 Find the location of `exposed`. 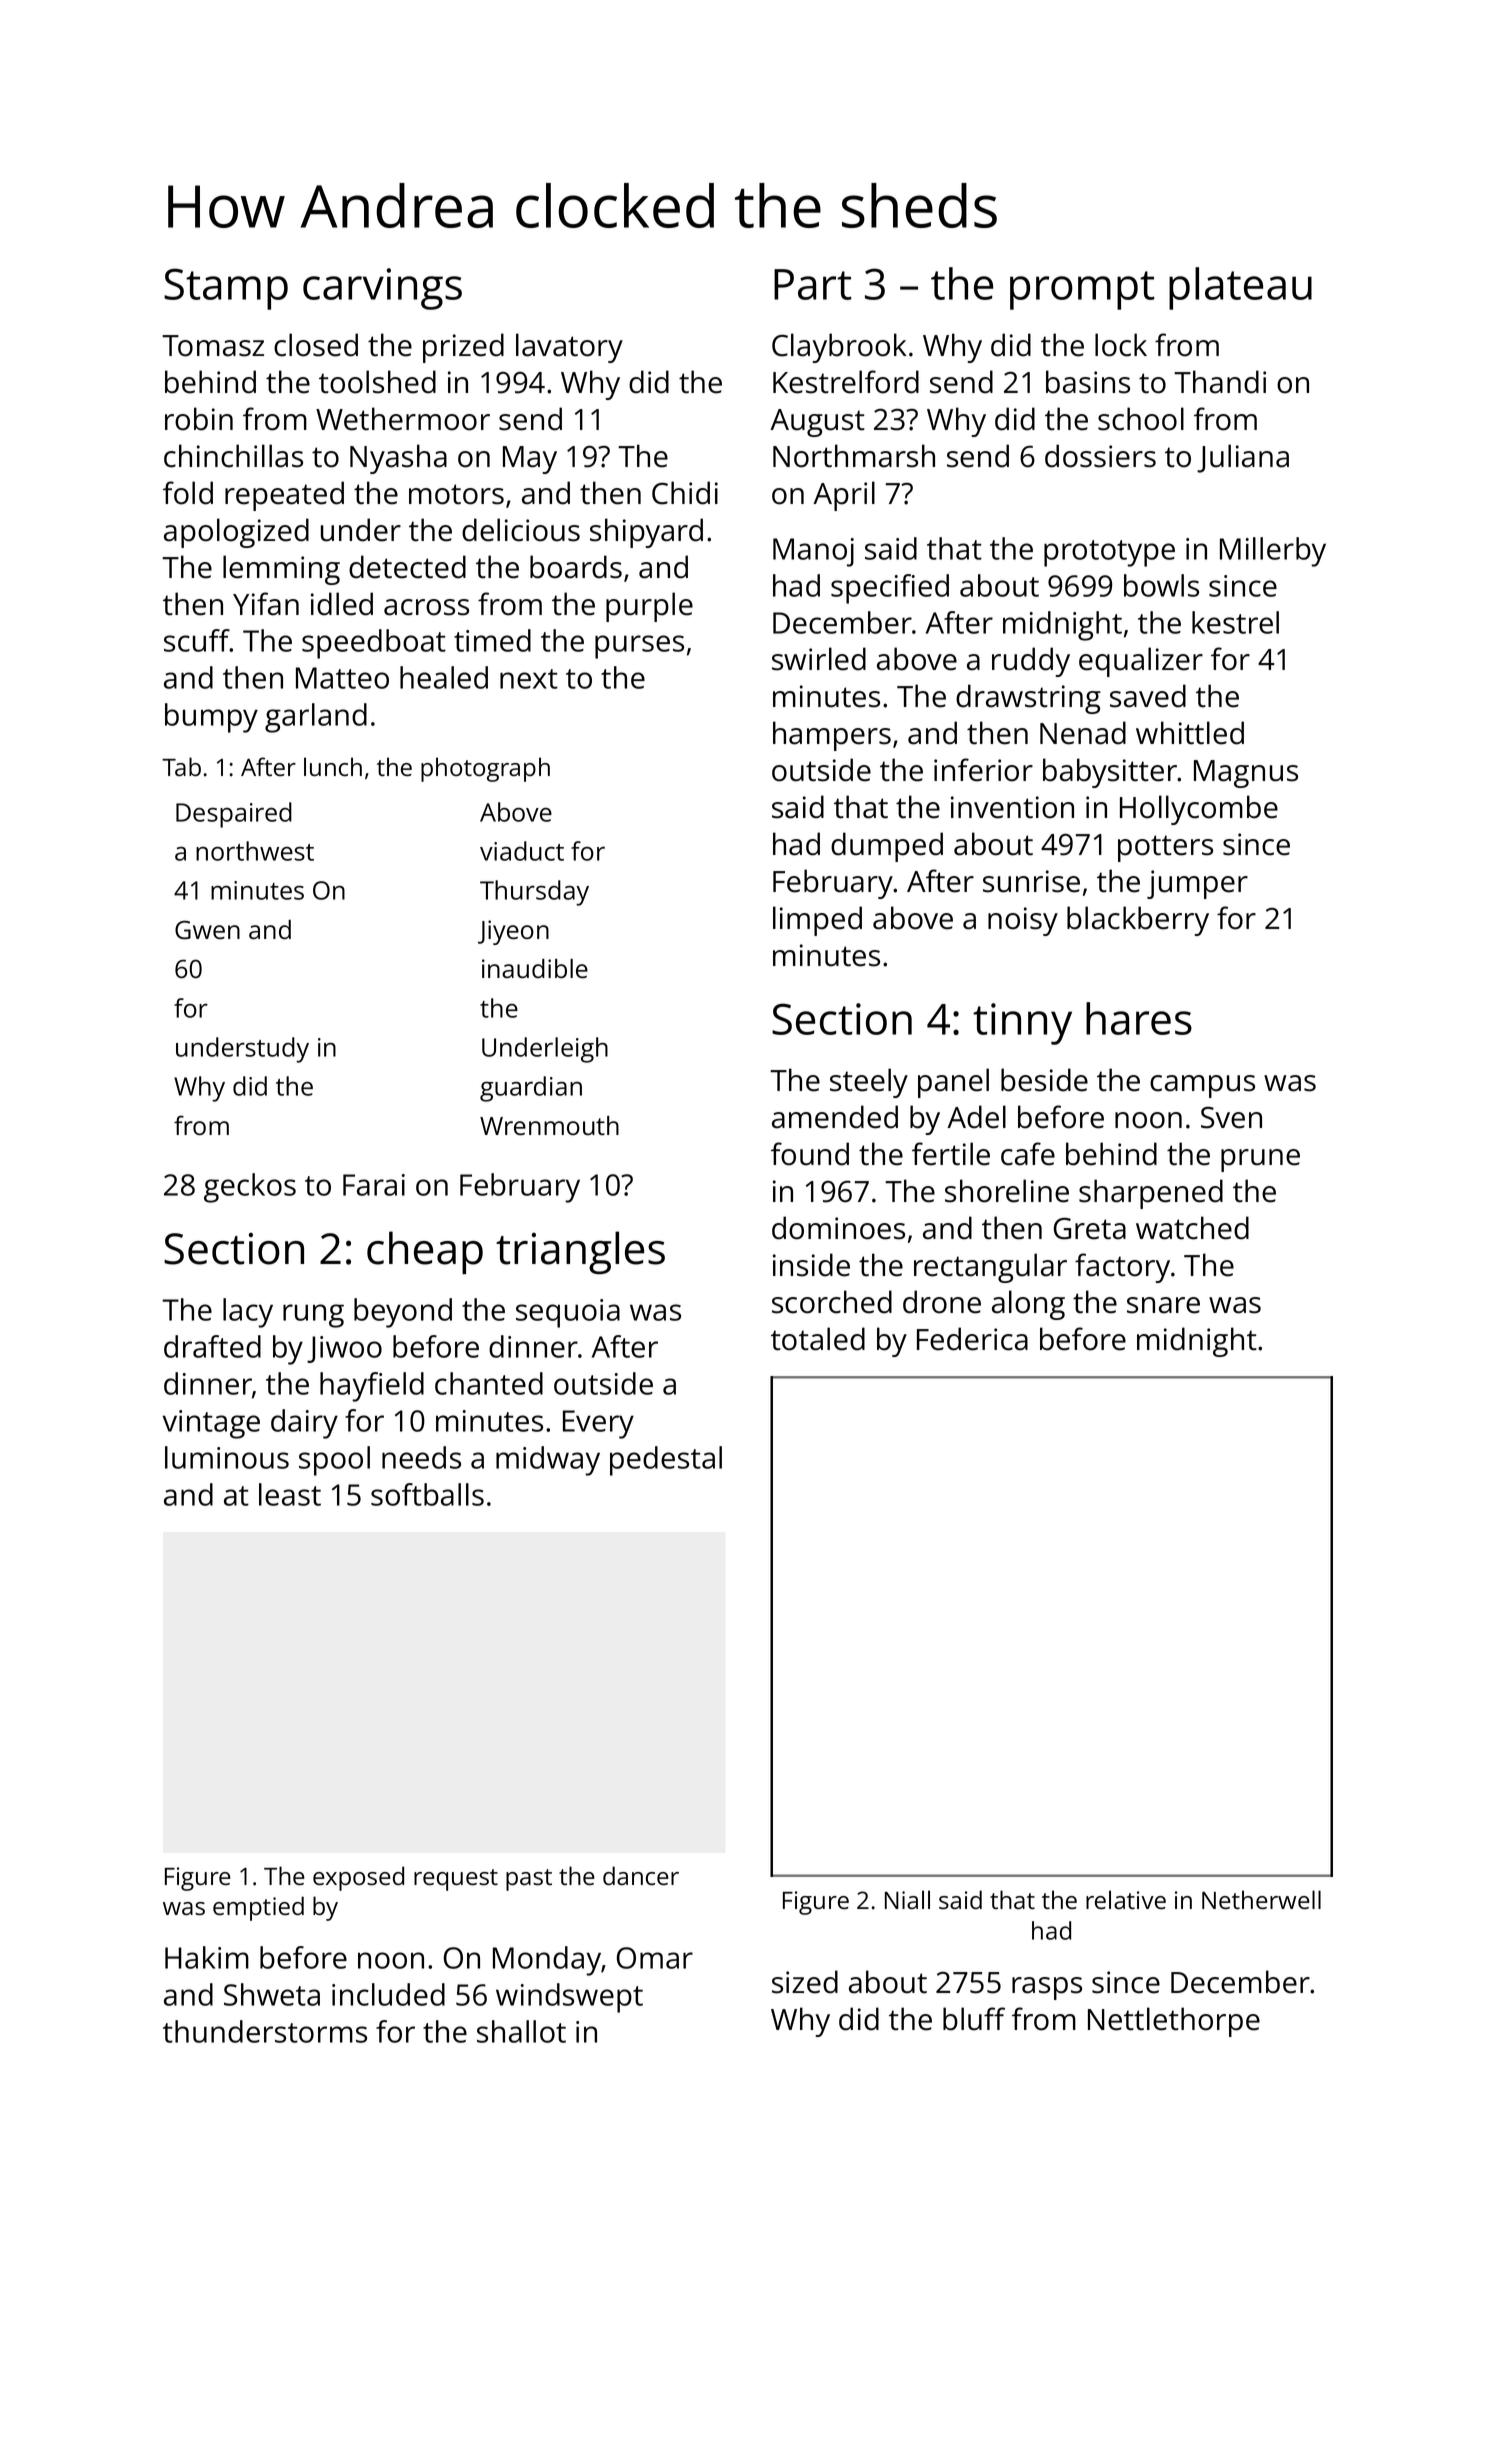

exposed is located at coordinates (358, 1878).
